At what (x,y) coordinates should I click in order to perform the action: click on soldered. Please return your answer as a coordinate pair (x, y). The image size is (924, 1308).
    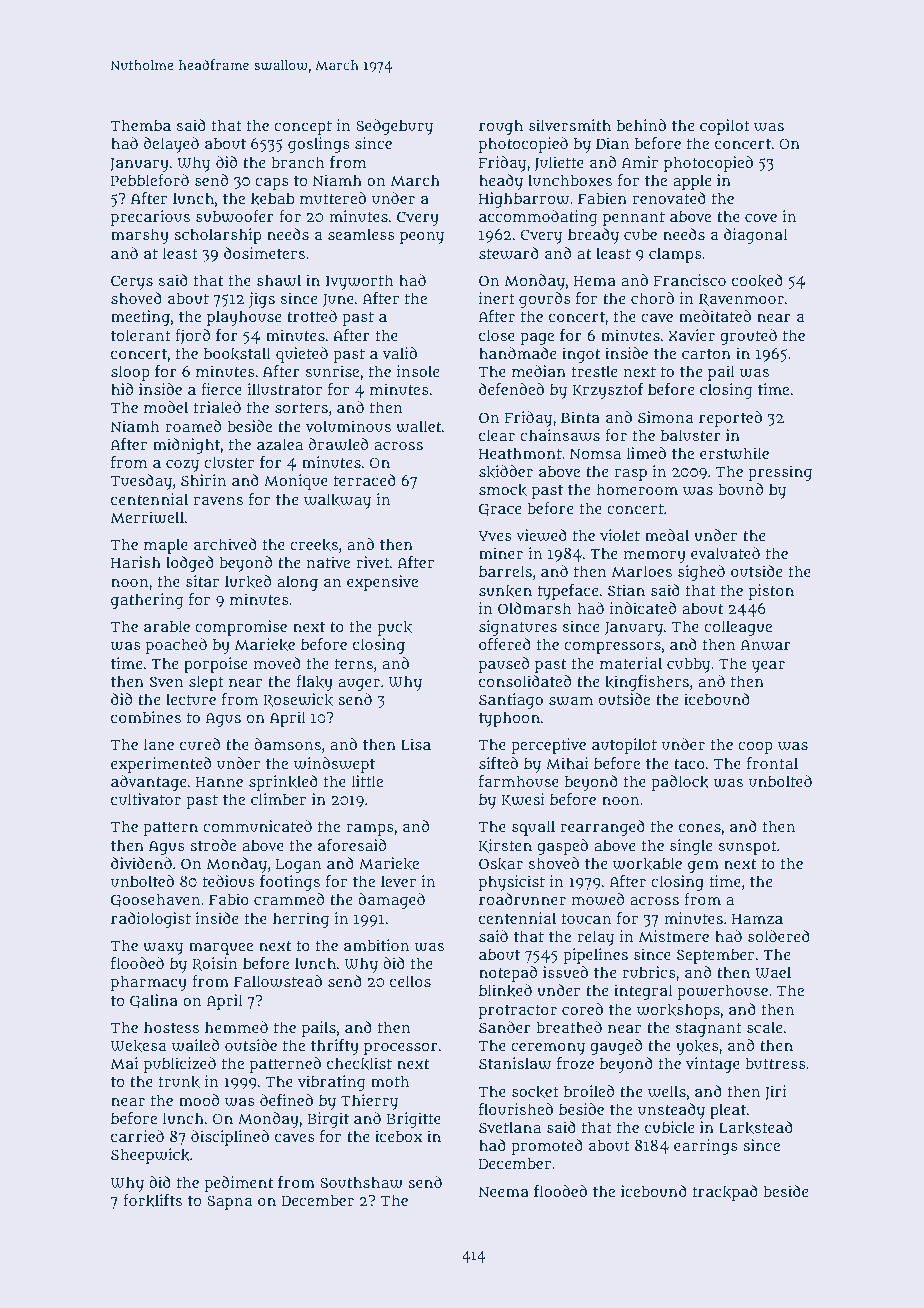
    Looking at the image, I should click on (779, 936).
